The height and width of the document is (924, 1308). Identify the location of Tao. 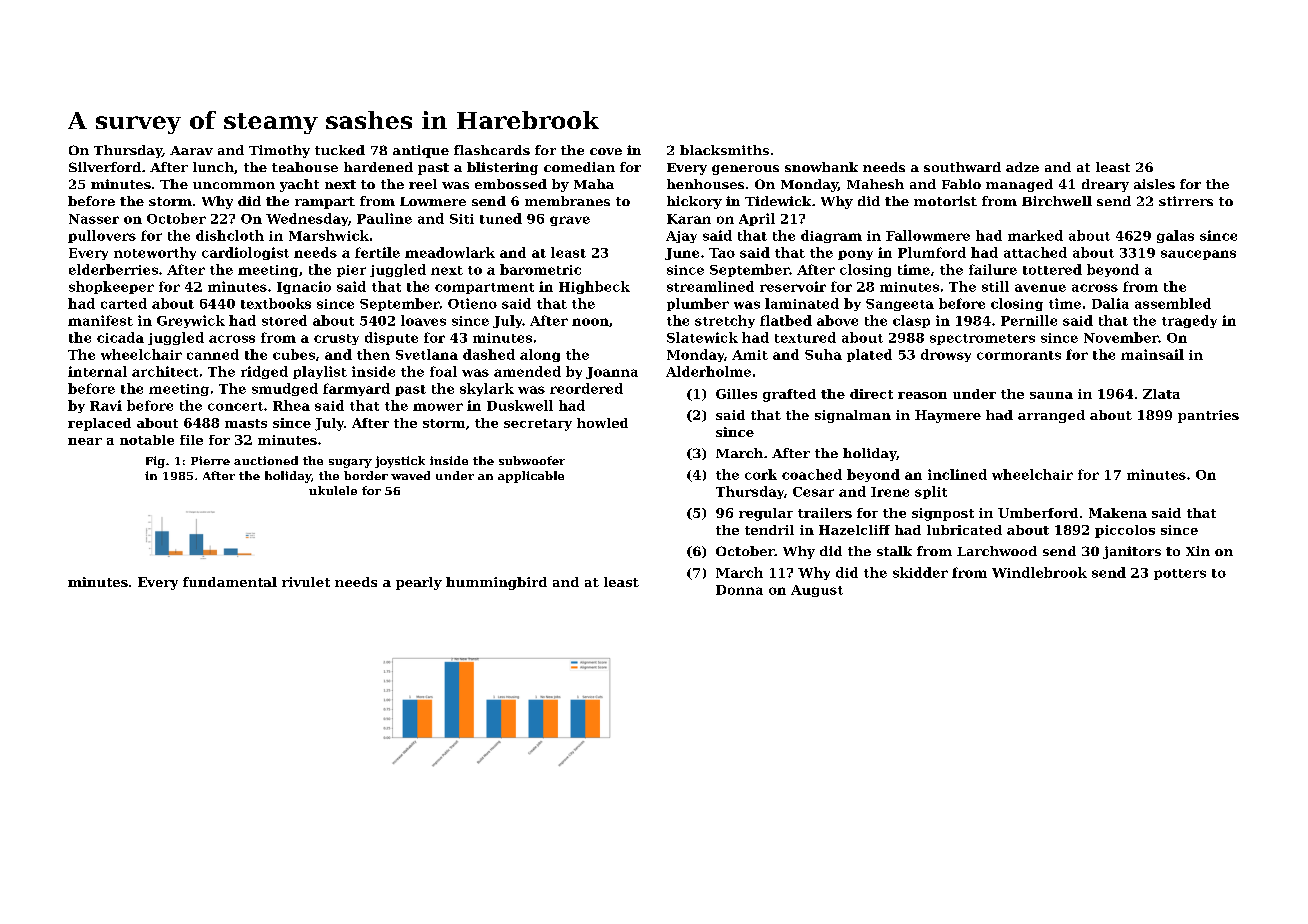
(722, 253).
